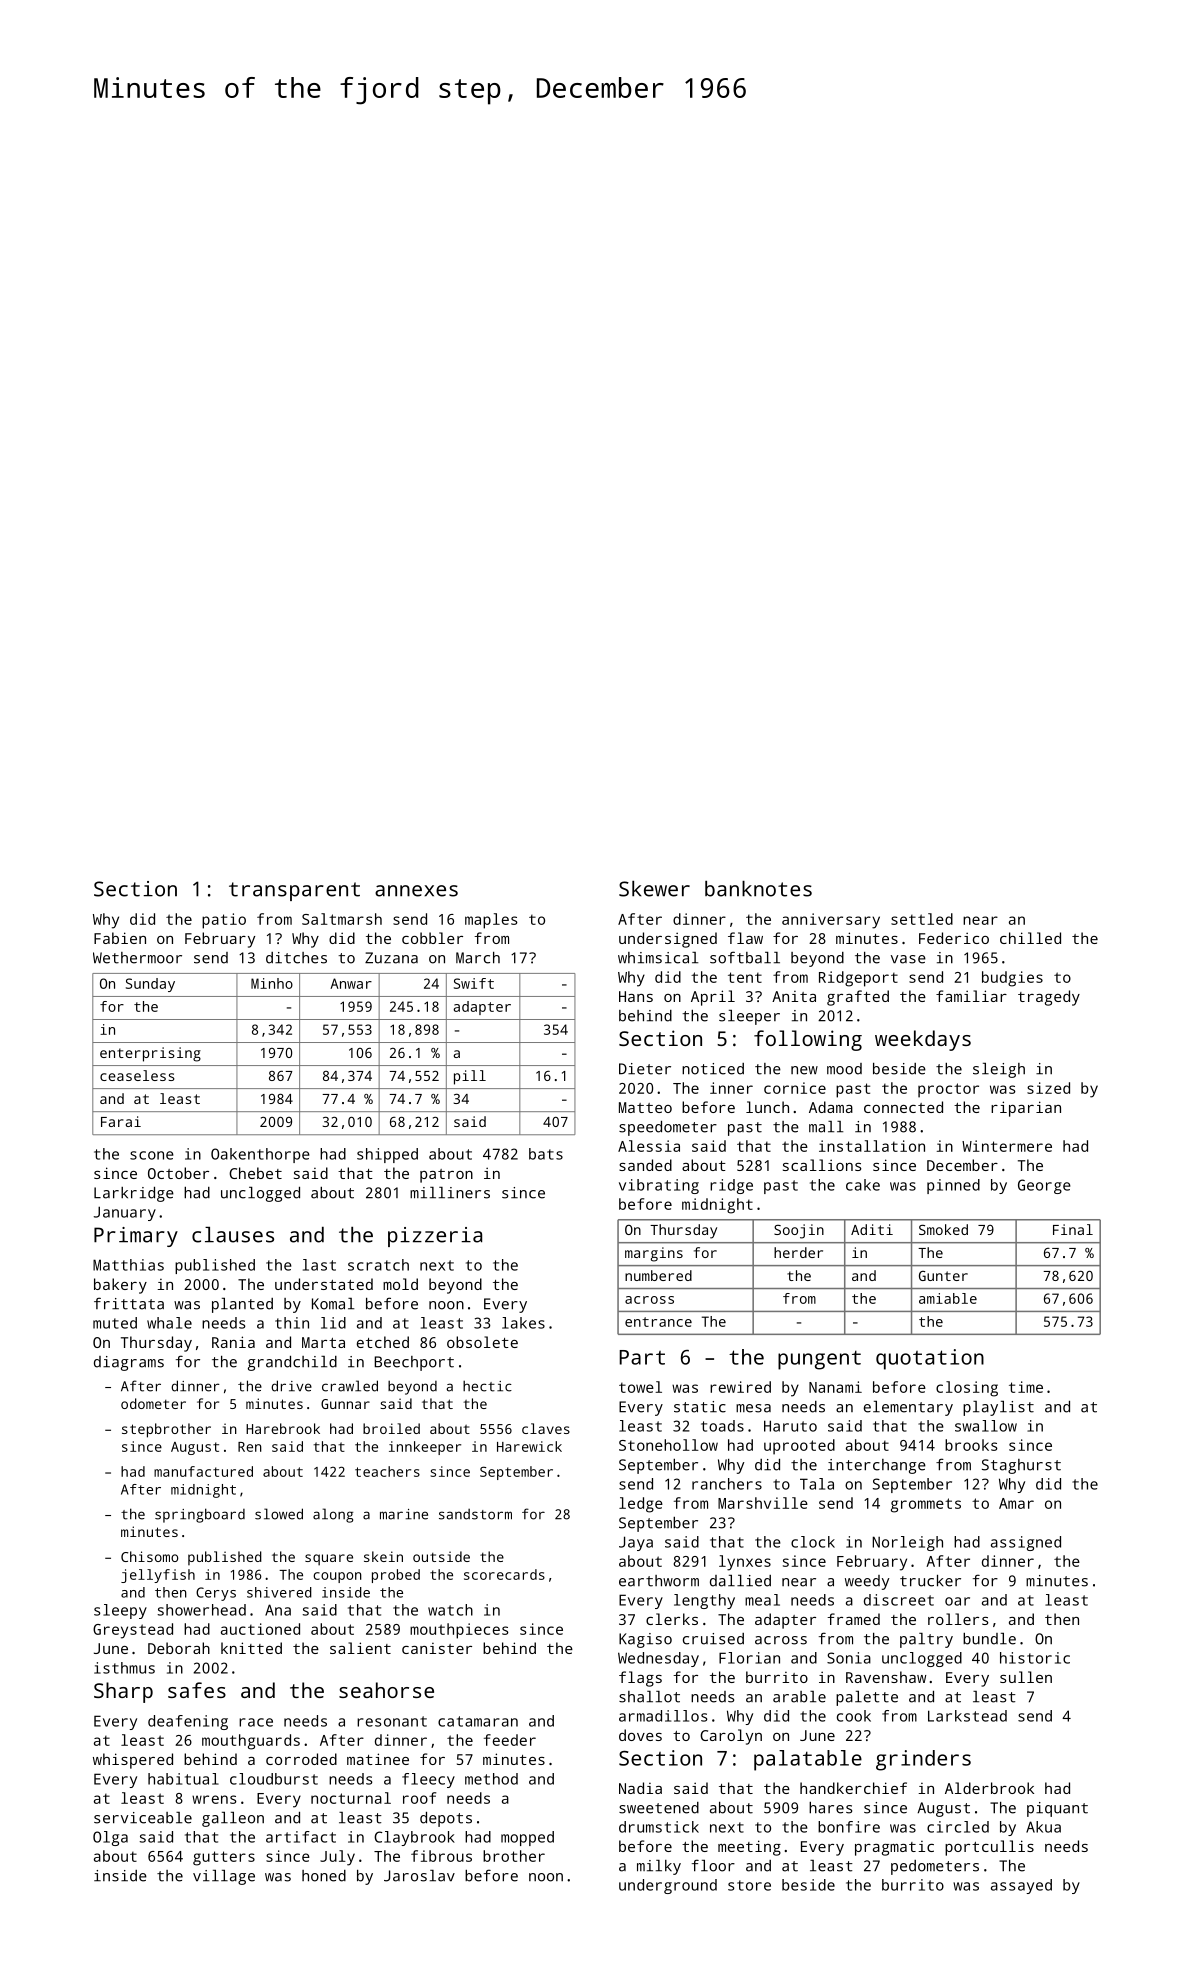 The image size is (1193, 1965). What do you see at coordinates (1026, 1543) in the screenshot?
I see `assigned` at bounding box center [1026, 1543].
